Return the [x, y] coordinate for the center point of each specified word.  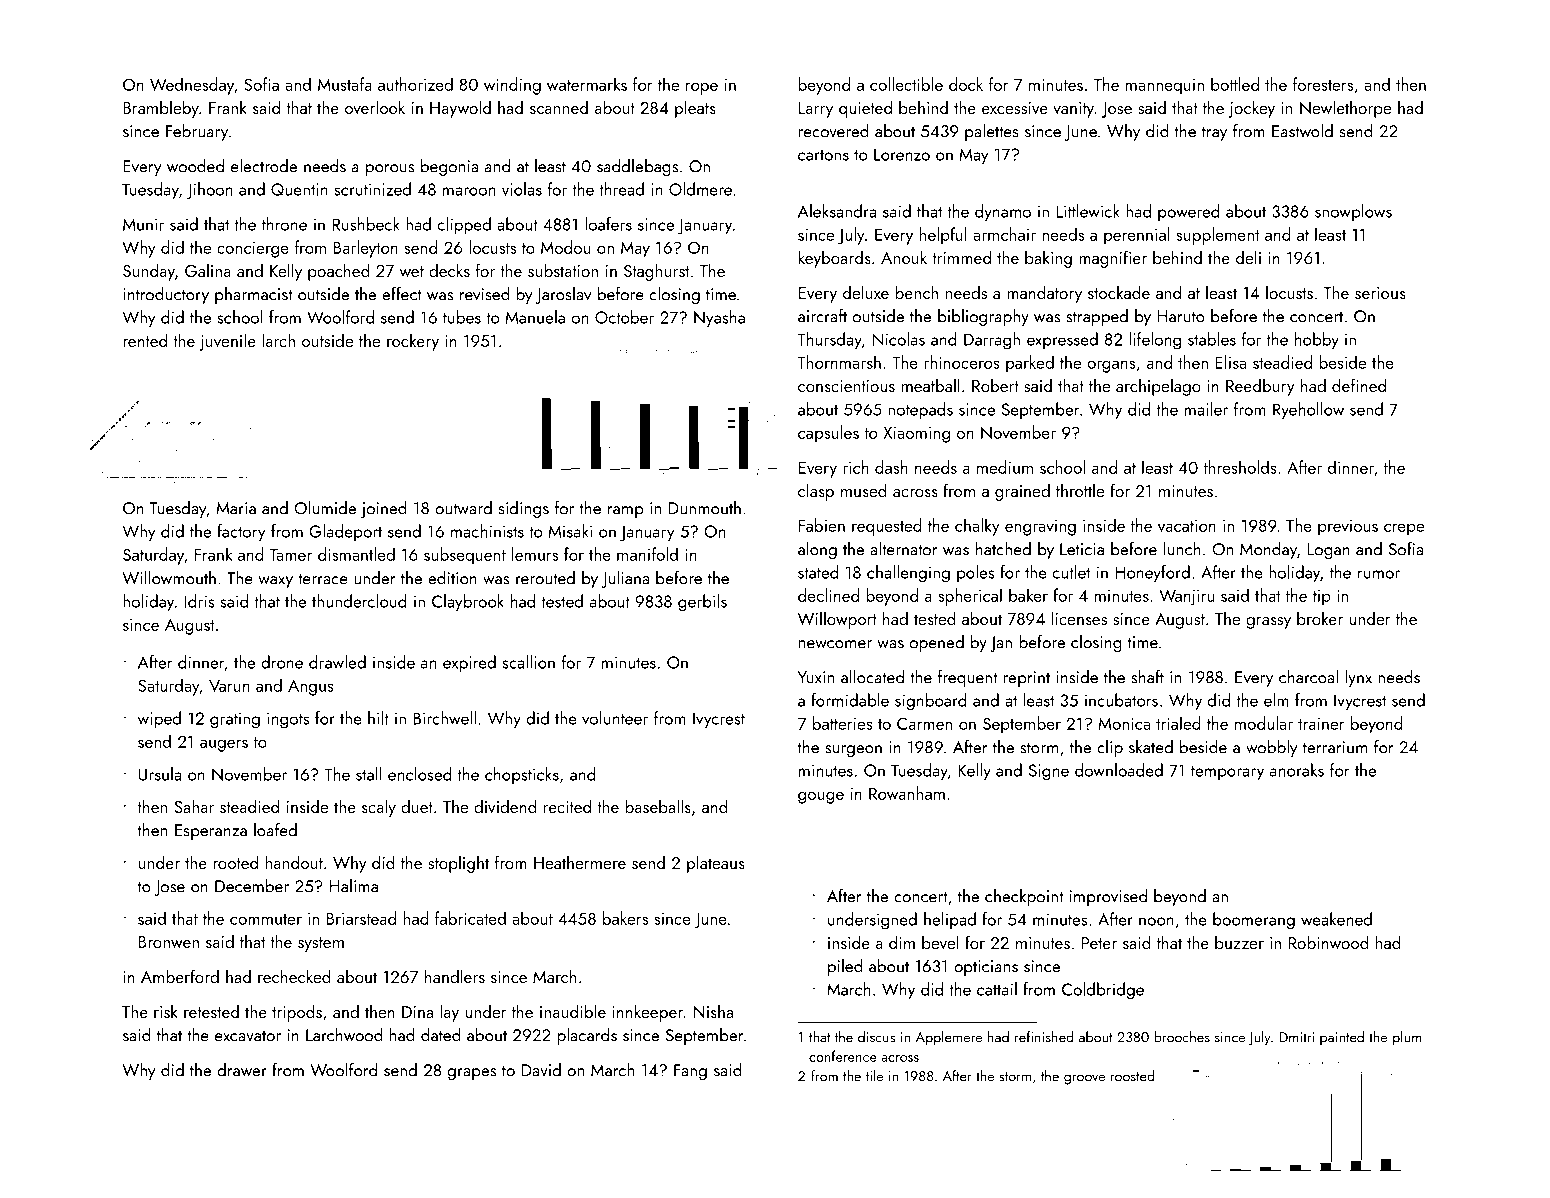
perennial [1137, 236]
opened [937, 643]
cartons [823, 155]
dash [891, 467]
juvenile [228, 342]
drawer [242, 1070]
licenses [1079, 618]
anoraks [1297, 770]
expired [469, 664]
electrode [264, 166]
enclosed [420, 774]
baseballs [658, 806]
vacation [1187, 526]
